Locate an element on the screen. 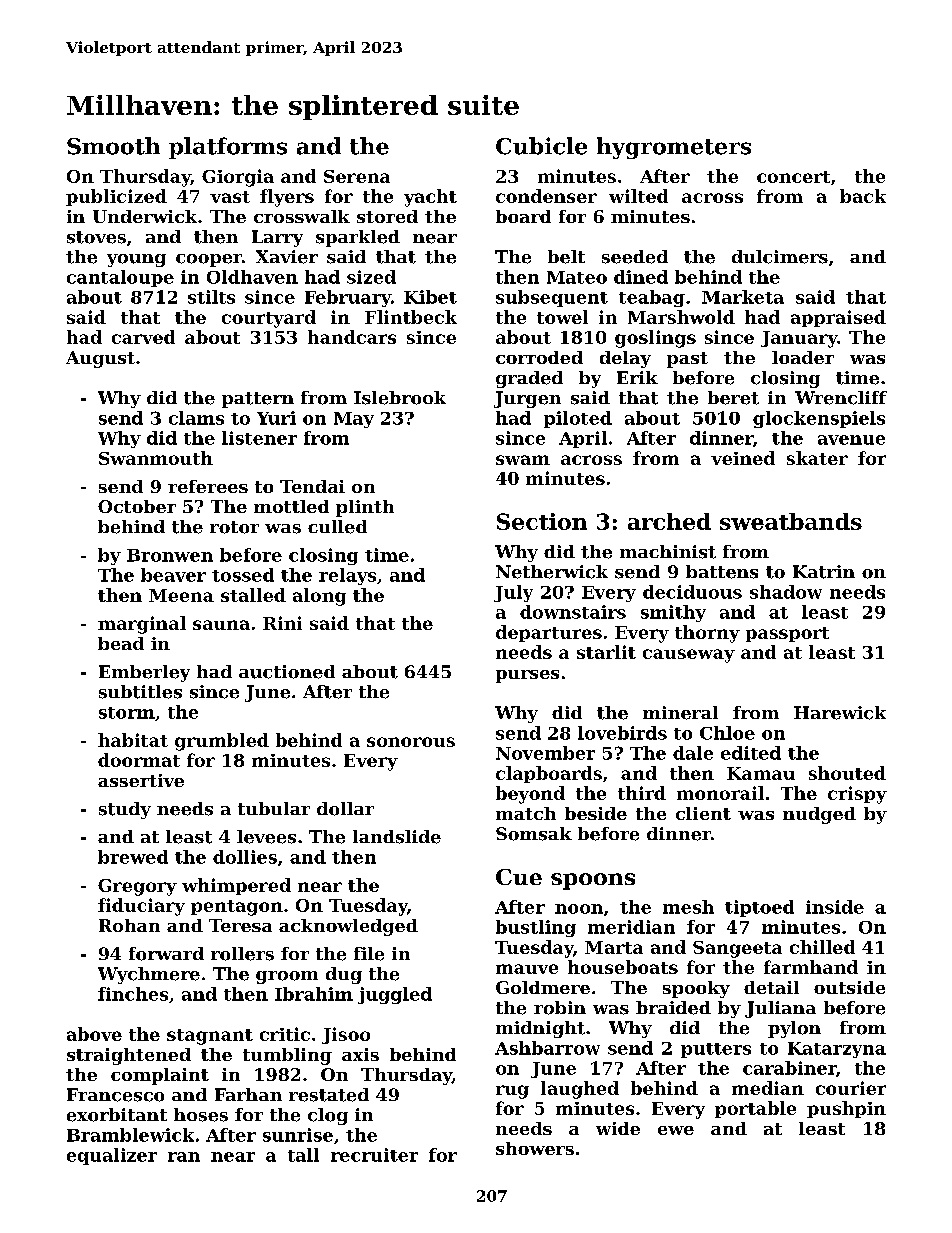 This screenshot has height=1233, width=952. concert is located at coordinates (793, 177).
